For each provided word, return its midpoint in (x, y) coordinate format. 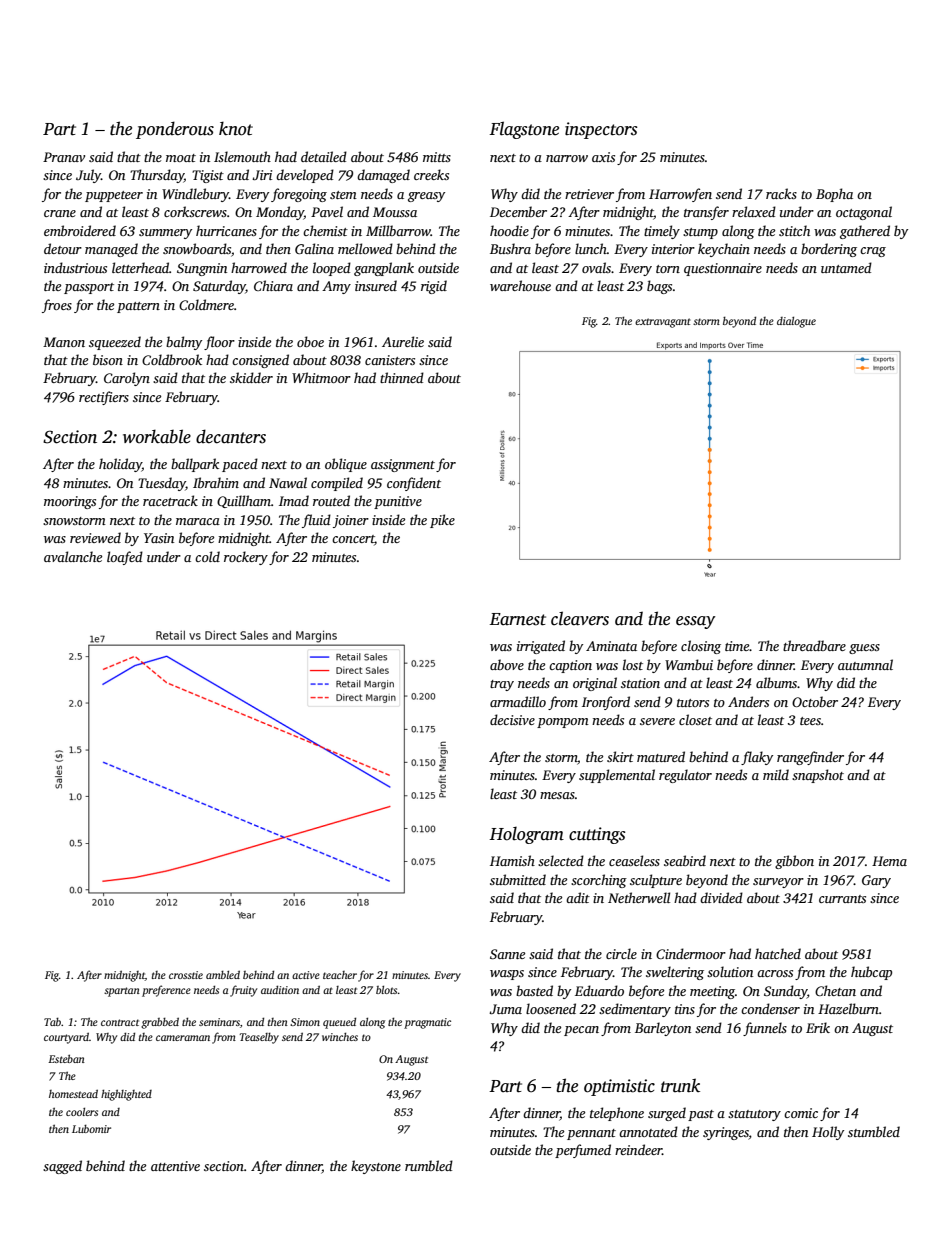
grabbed (160, 1023)
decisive (512, 719)
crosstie (186, 975)
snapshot (818, 776)
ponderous (175, 130)
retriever (589, 194)
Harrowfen (680, 195)
